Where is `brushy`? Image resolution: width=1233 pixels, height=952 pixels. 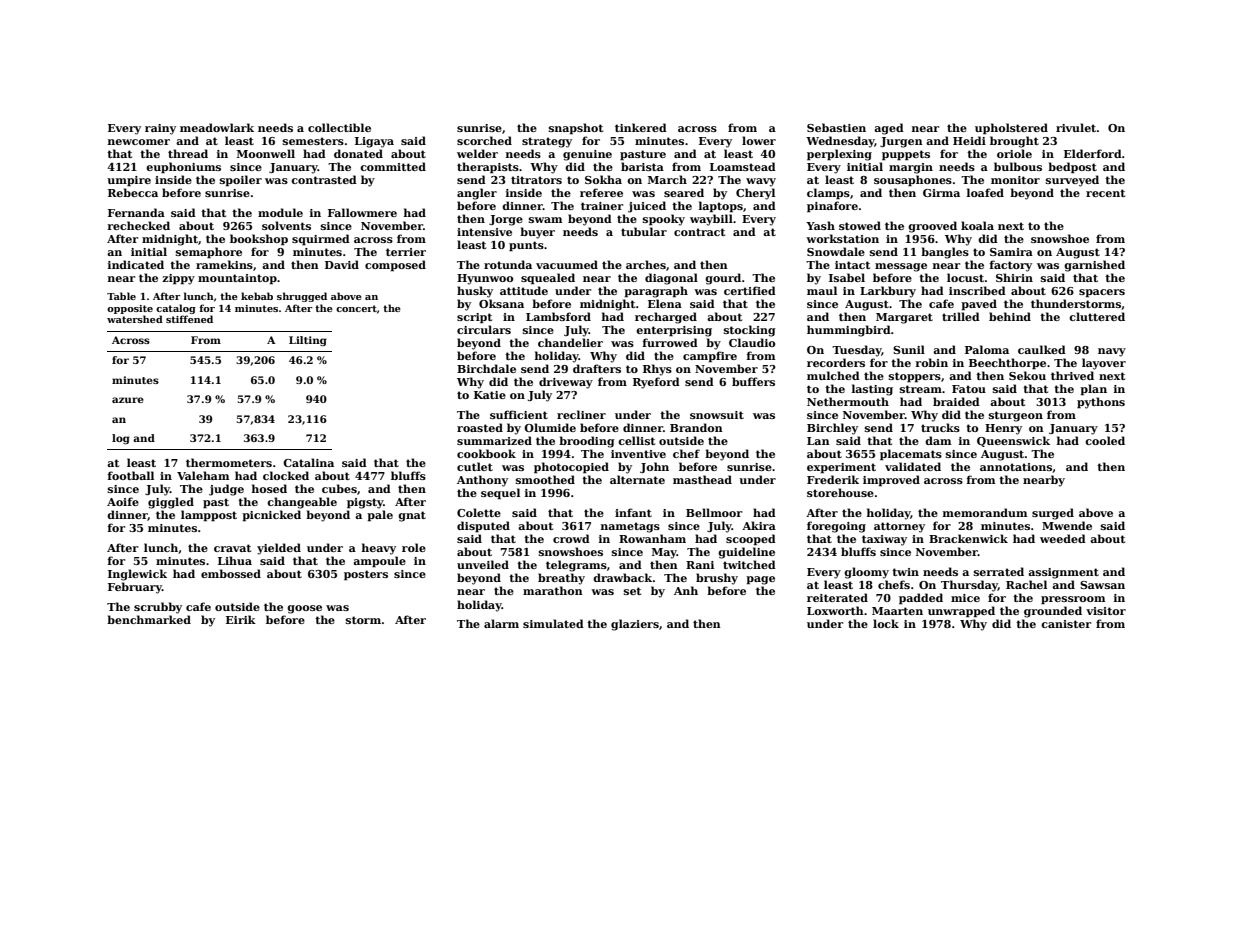
brushy is located at coordinates (717, 579).
